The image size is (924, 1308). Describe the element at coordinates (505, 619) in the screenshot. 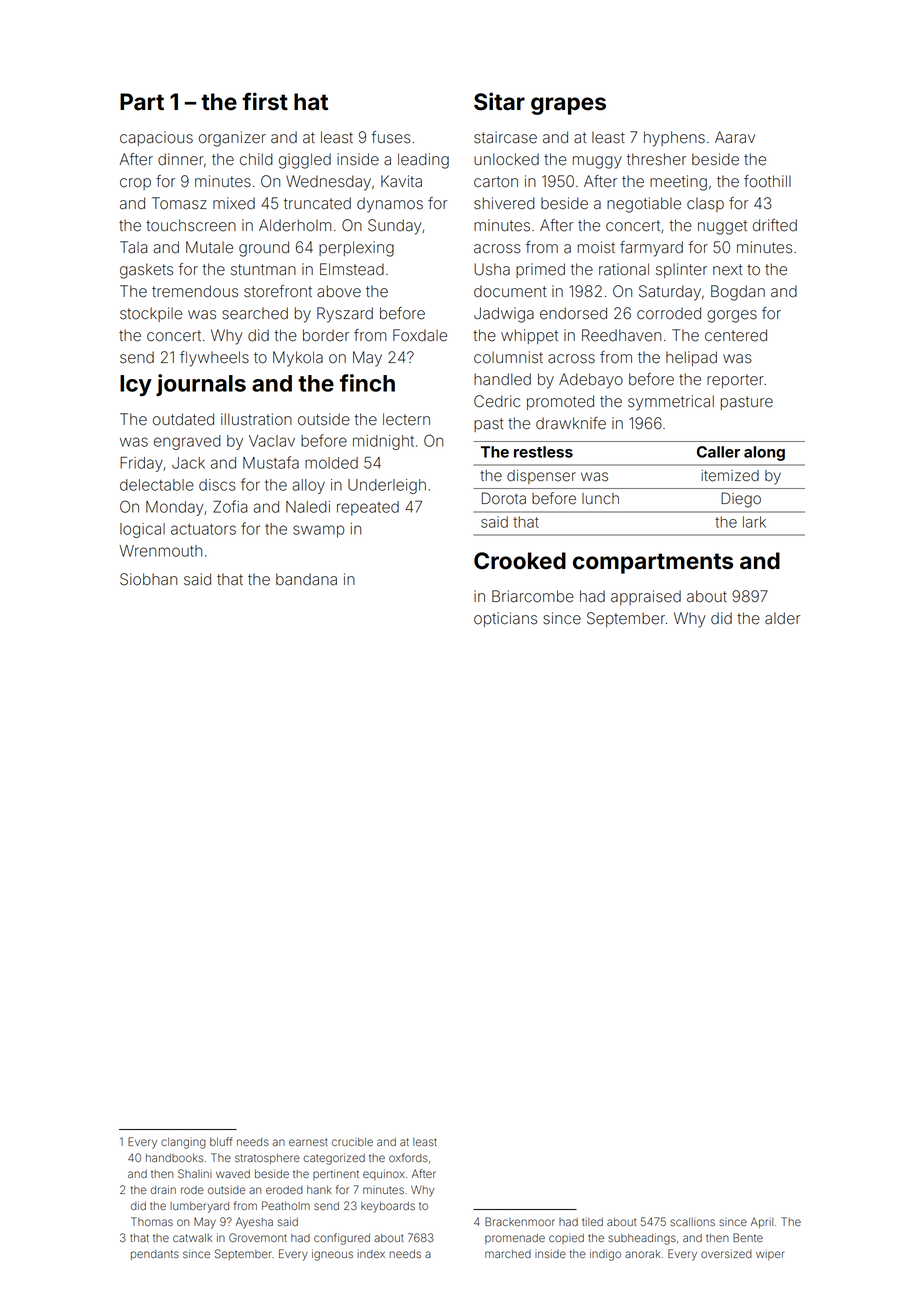

I see `opticians` at that location.
